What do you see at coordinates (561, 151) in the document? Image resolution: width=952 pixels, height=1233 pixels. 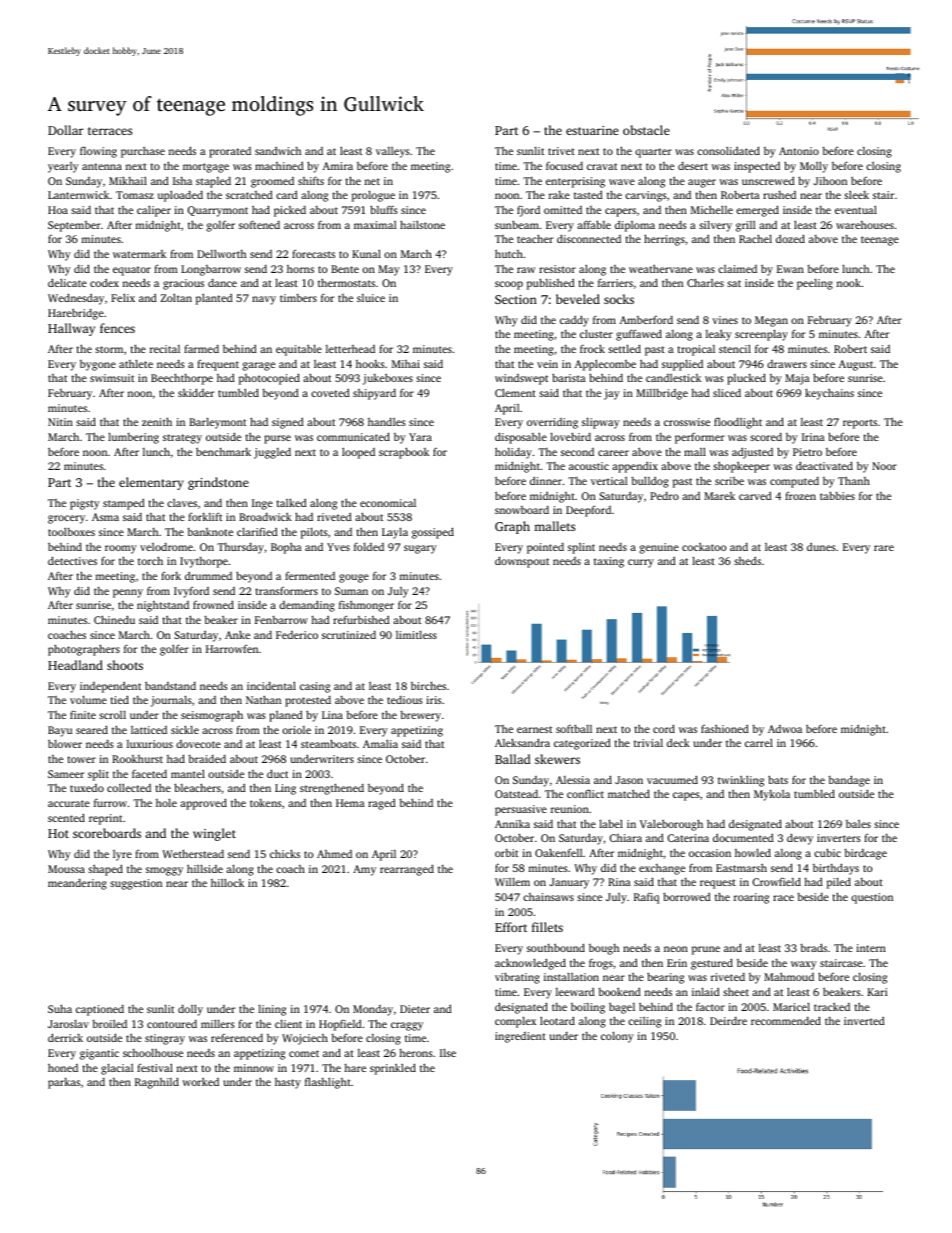 I see `trivet` at bounding box center [561, 151].
